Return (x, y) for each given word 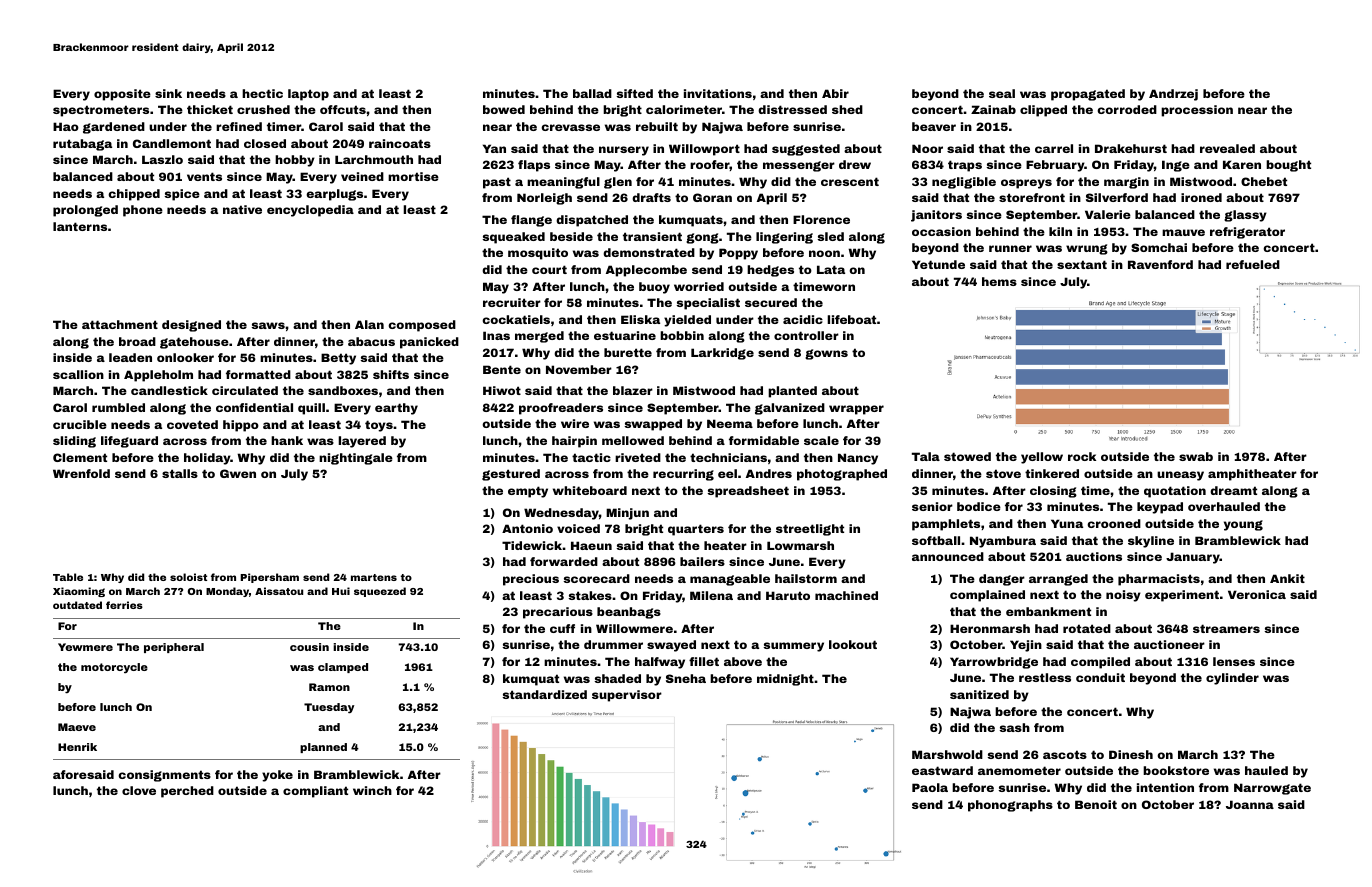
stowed (967, 456)
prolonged (85, 211)
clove (139, 790)
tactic (591, 457)
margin (1126, 183)
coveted (192, 424)
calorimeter (684, 109)
